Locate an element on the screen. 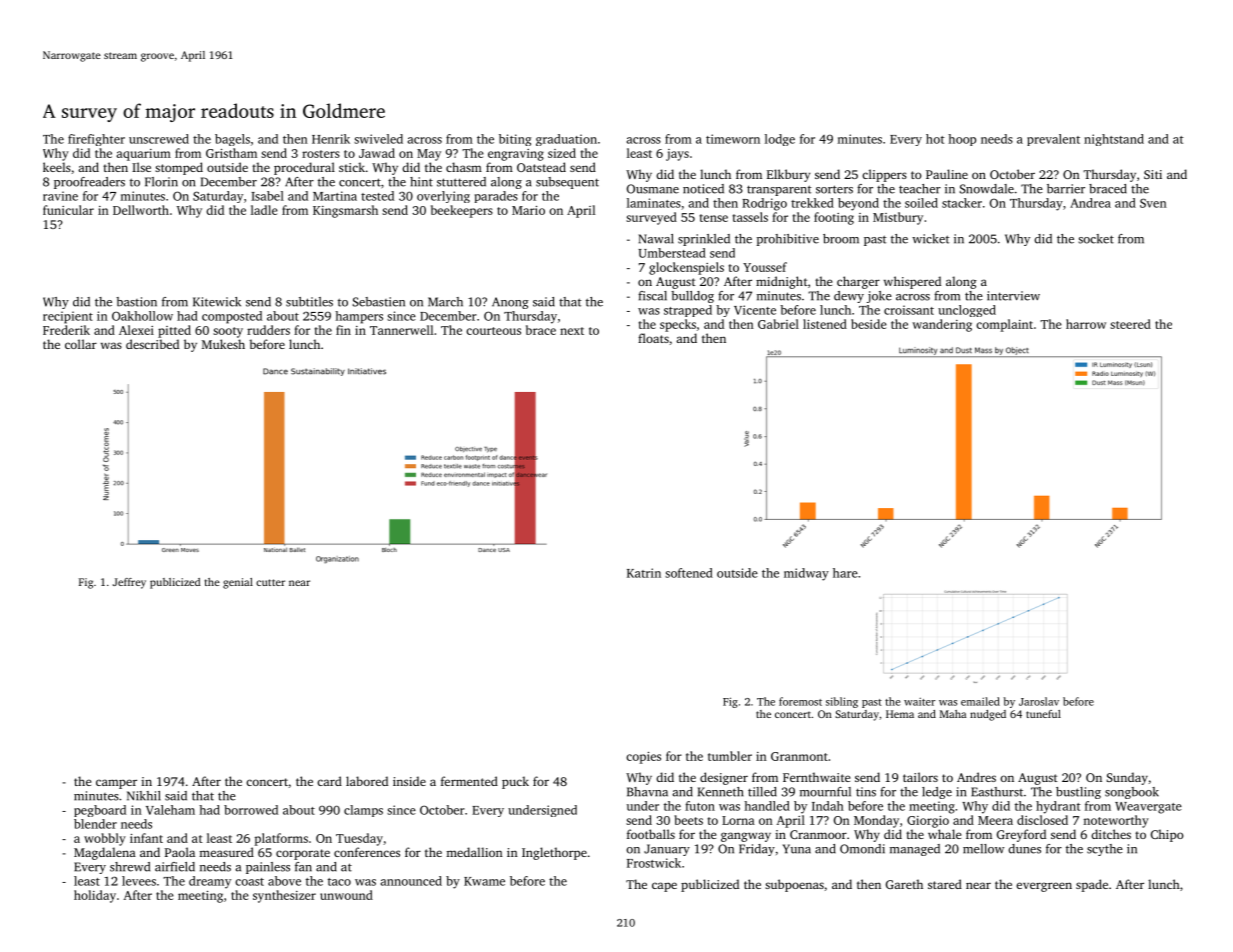 The image size is (1233, 952). unwound is located at coordinates (346, 895).
